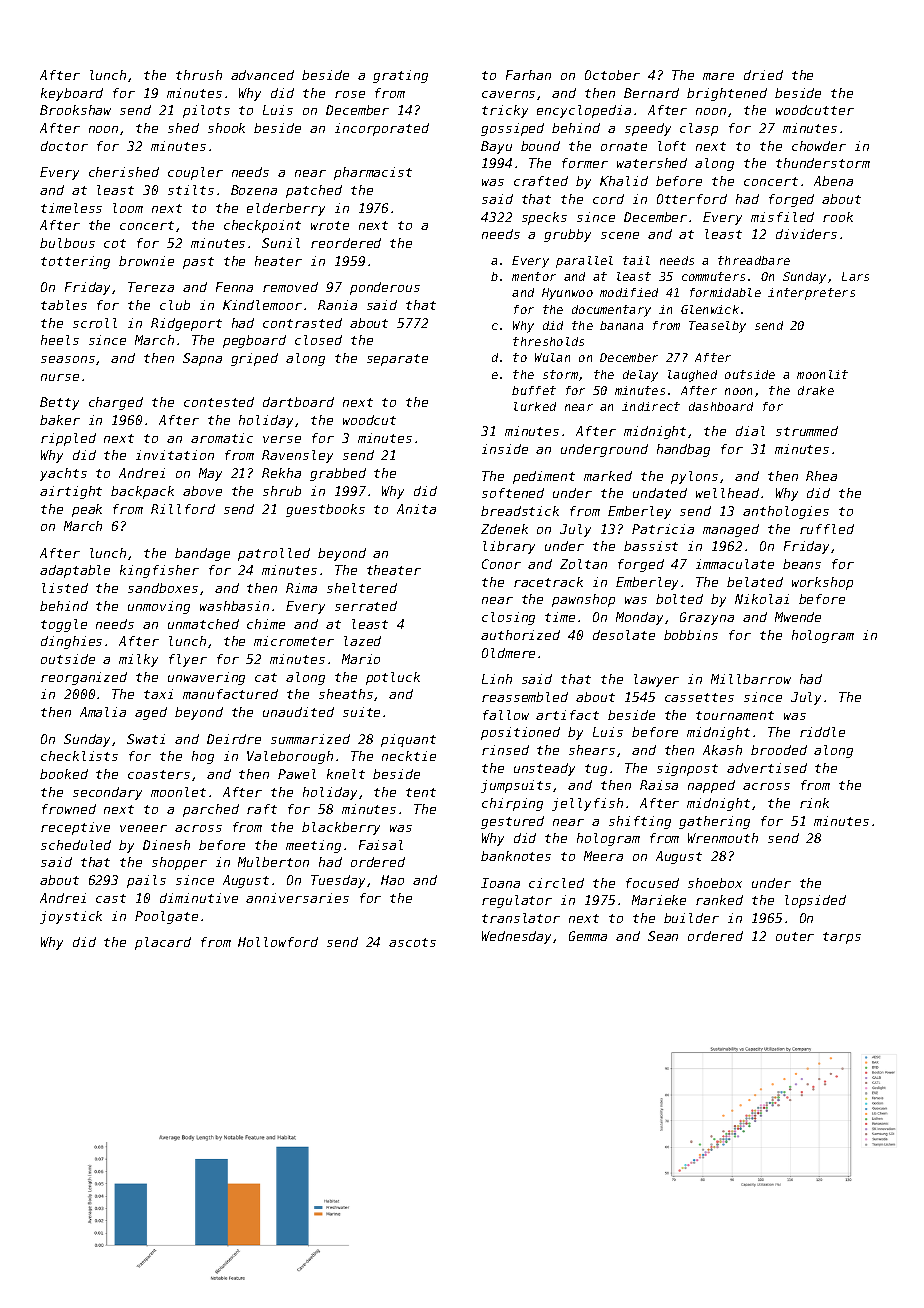 The image size is (924, 1308). I want to click on Gemma, so click(588, 936).
